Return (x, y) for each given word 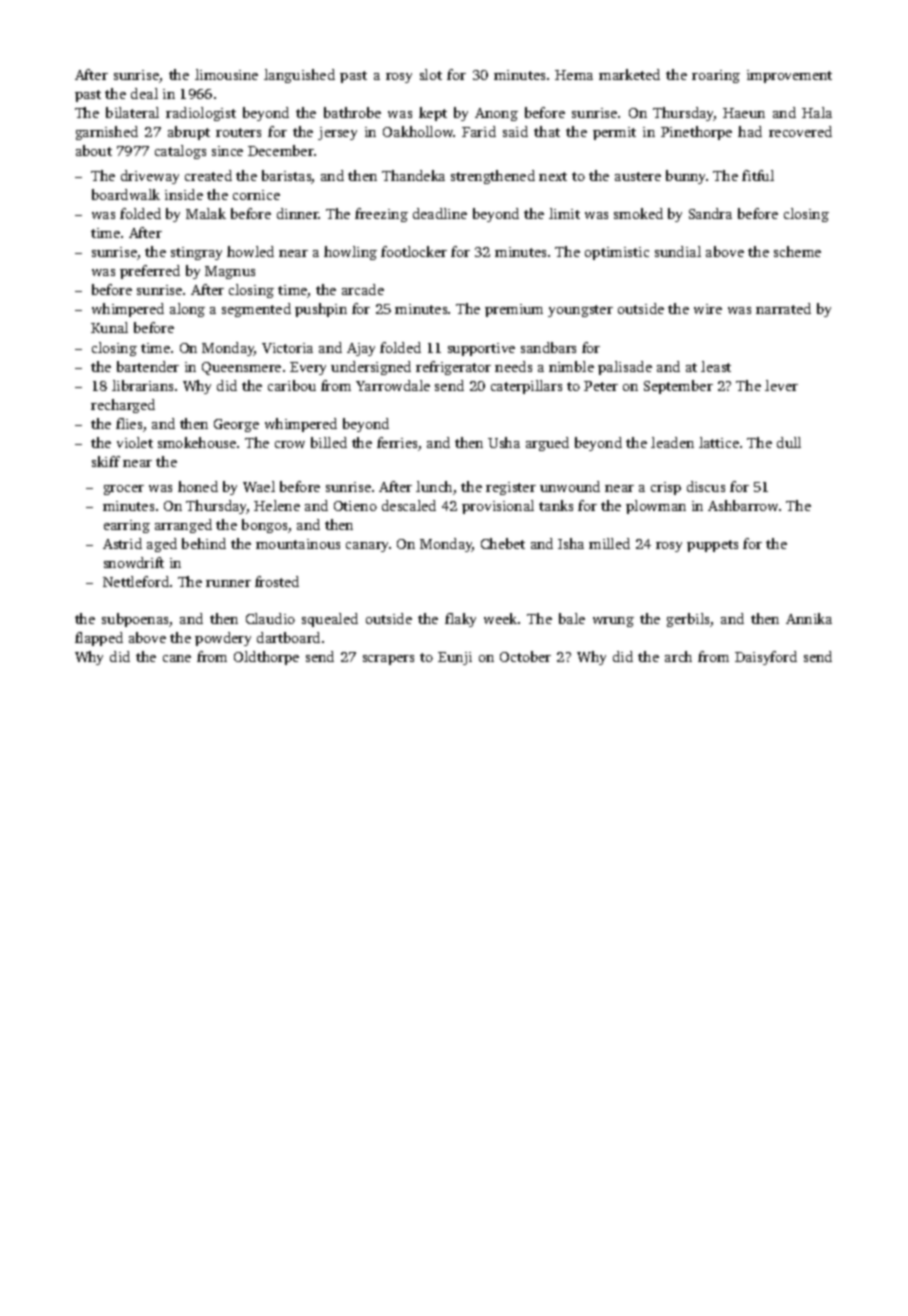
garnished (107, 133)
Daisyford (766, 658)
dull (789, 442)
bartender (148, 366)
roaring (716, 76)
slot (431, 74)
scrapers (388, 660)
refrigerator (453, 368)
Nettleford (136, 581)
